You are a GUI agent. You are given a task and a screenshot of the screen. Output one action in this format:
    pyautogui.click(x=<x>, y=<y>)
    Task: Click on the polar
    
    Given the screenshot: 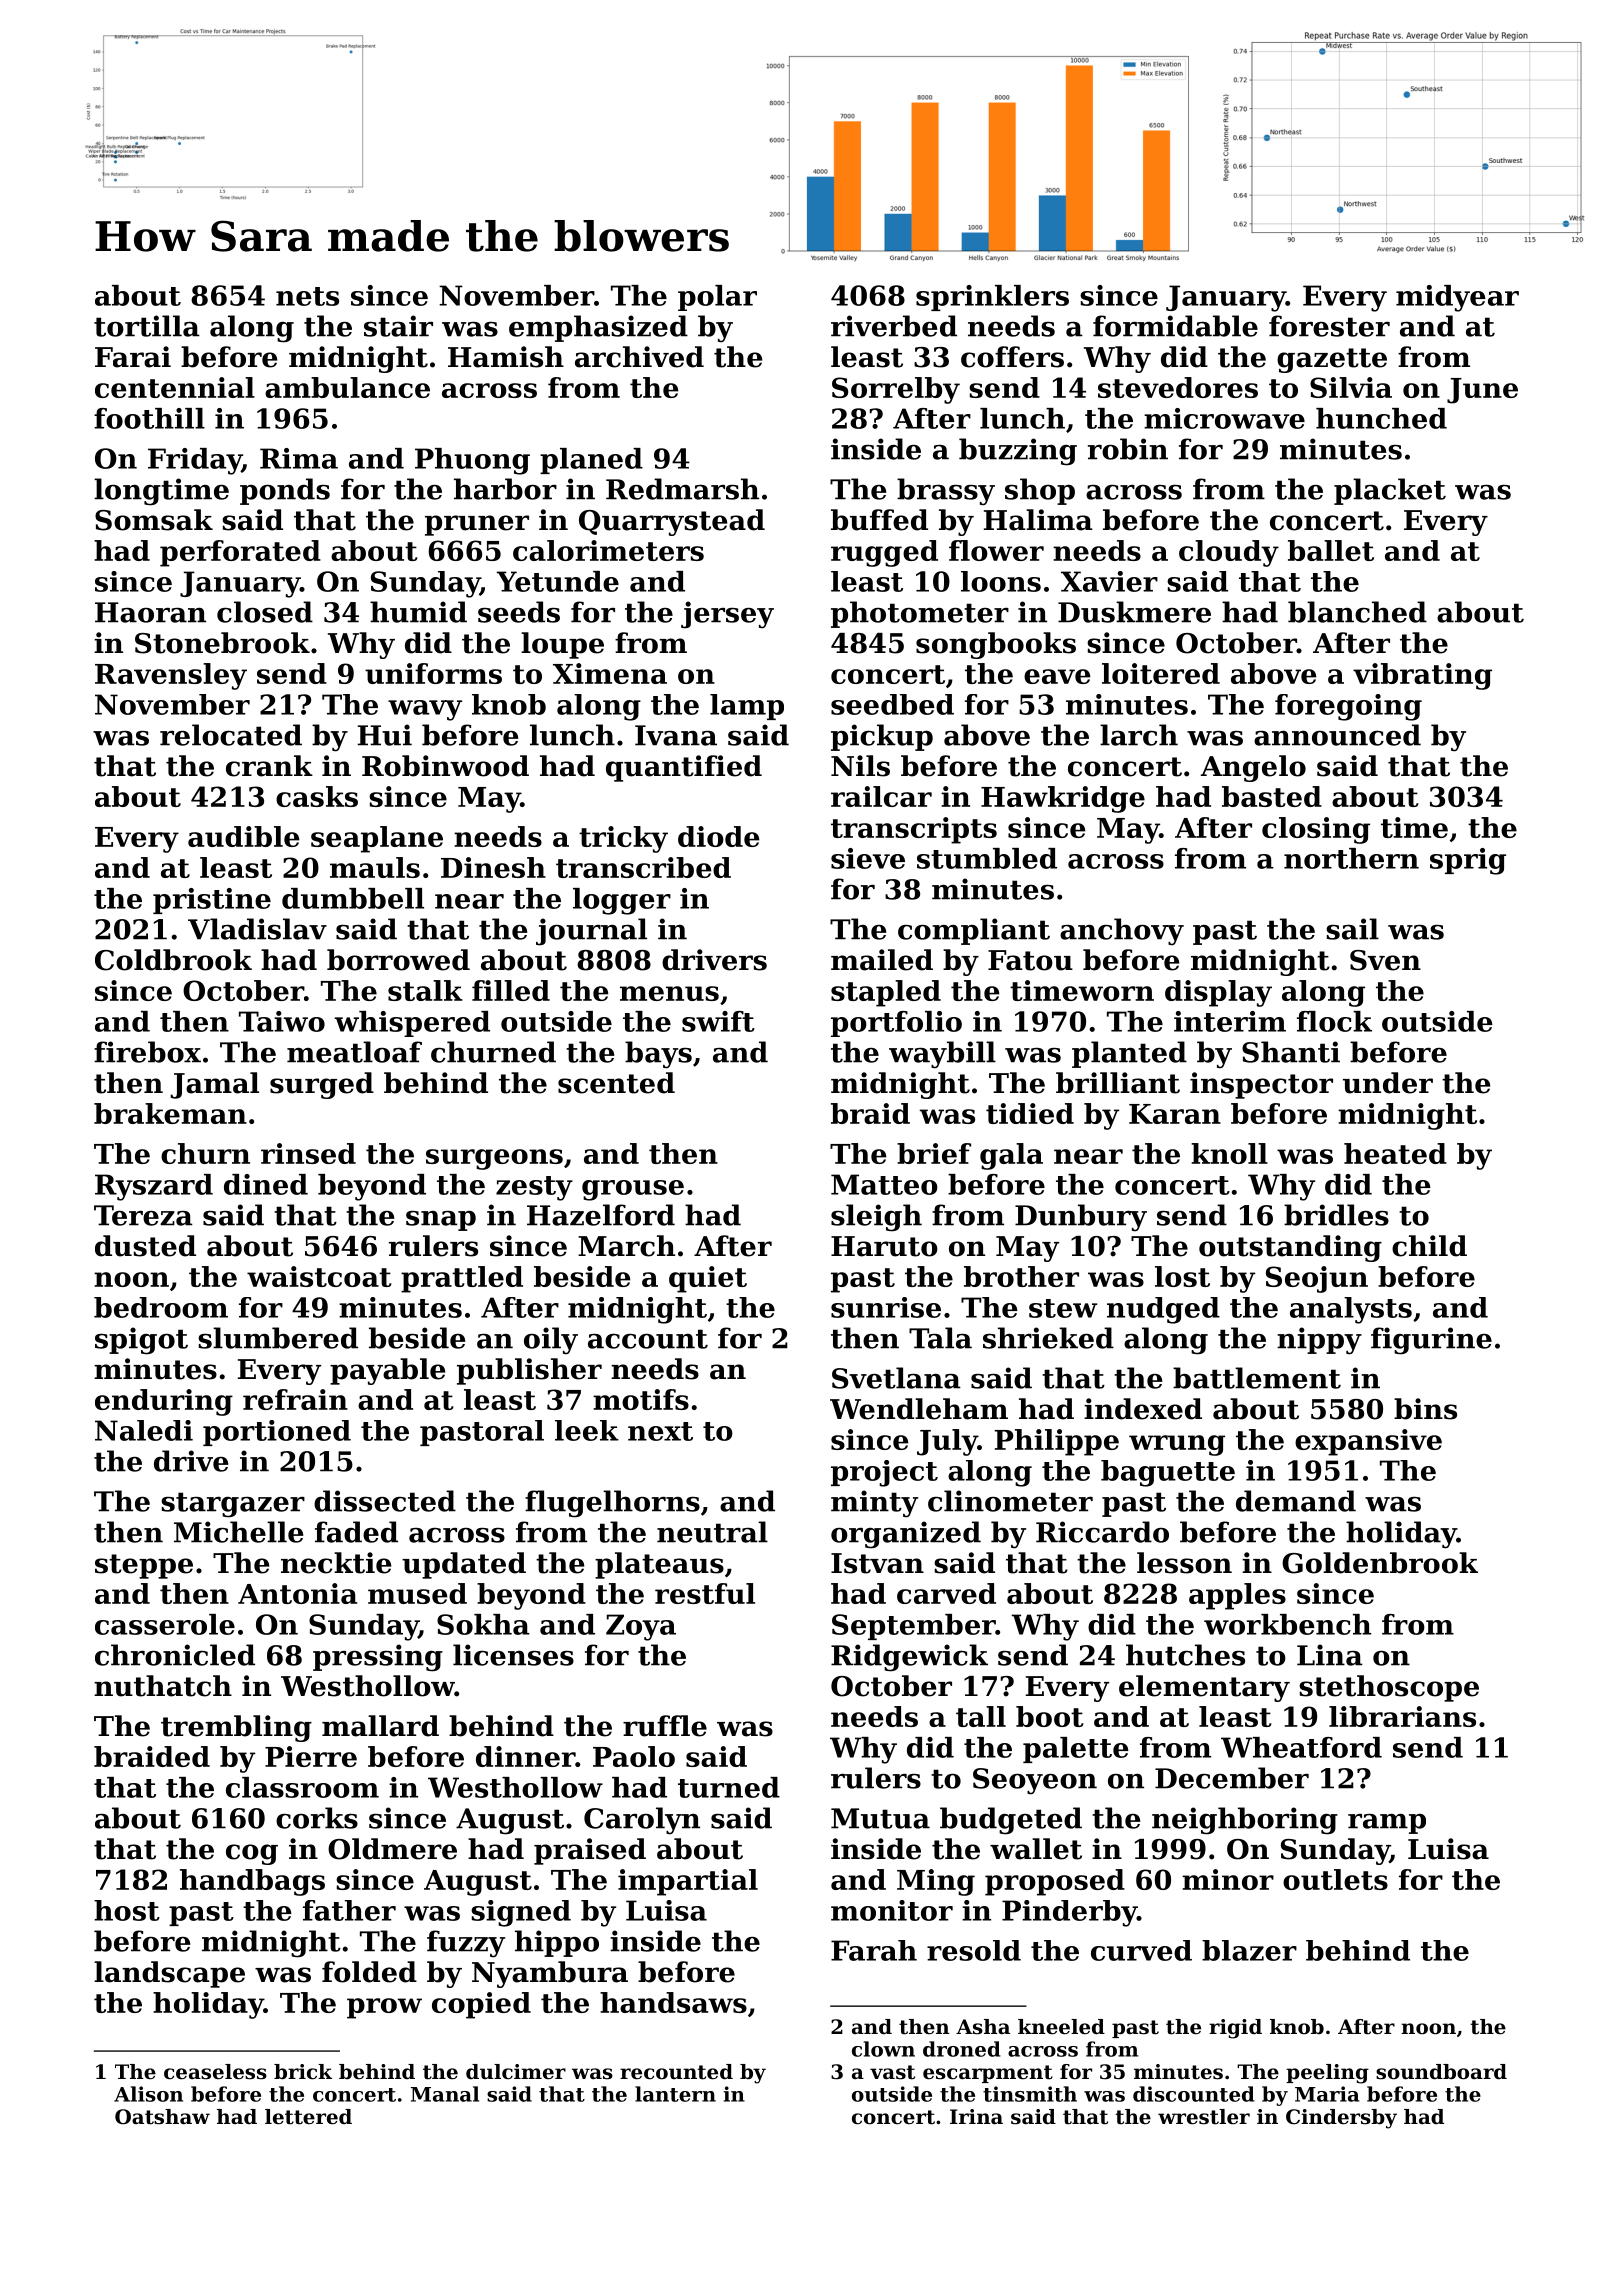 What is the action you would take?
    pyautogui.click(x=717, y=298)
